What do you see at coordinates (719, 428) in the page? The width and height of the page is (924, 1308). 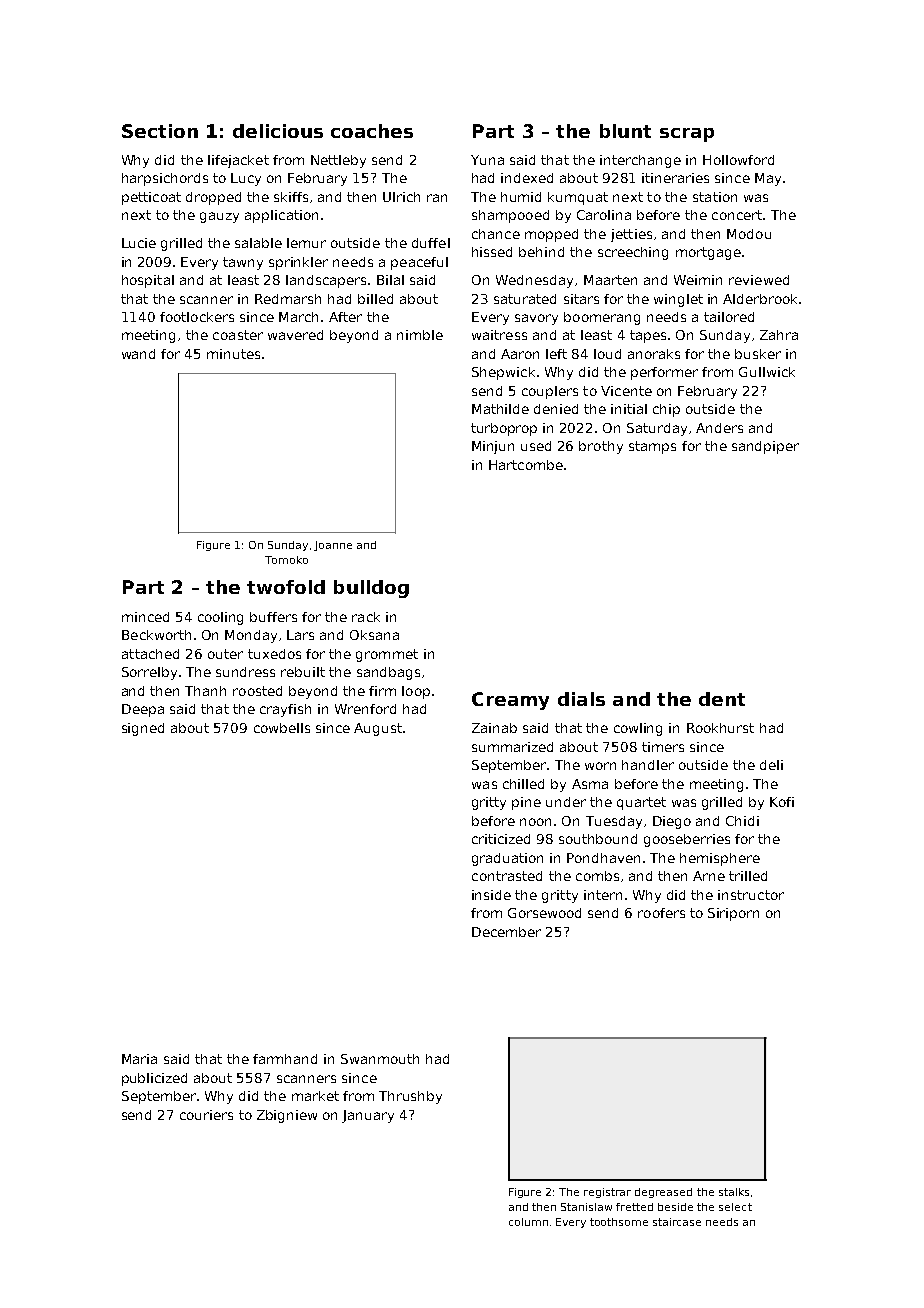 I see `Anders` at bounding box center [719, 428].
